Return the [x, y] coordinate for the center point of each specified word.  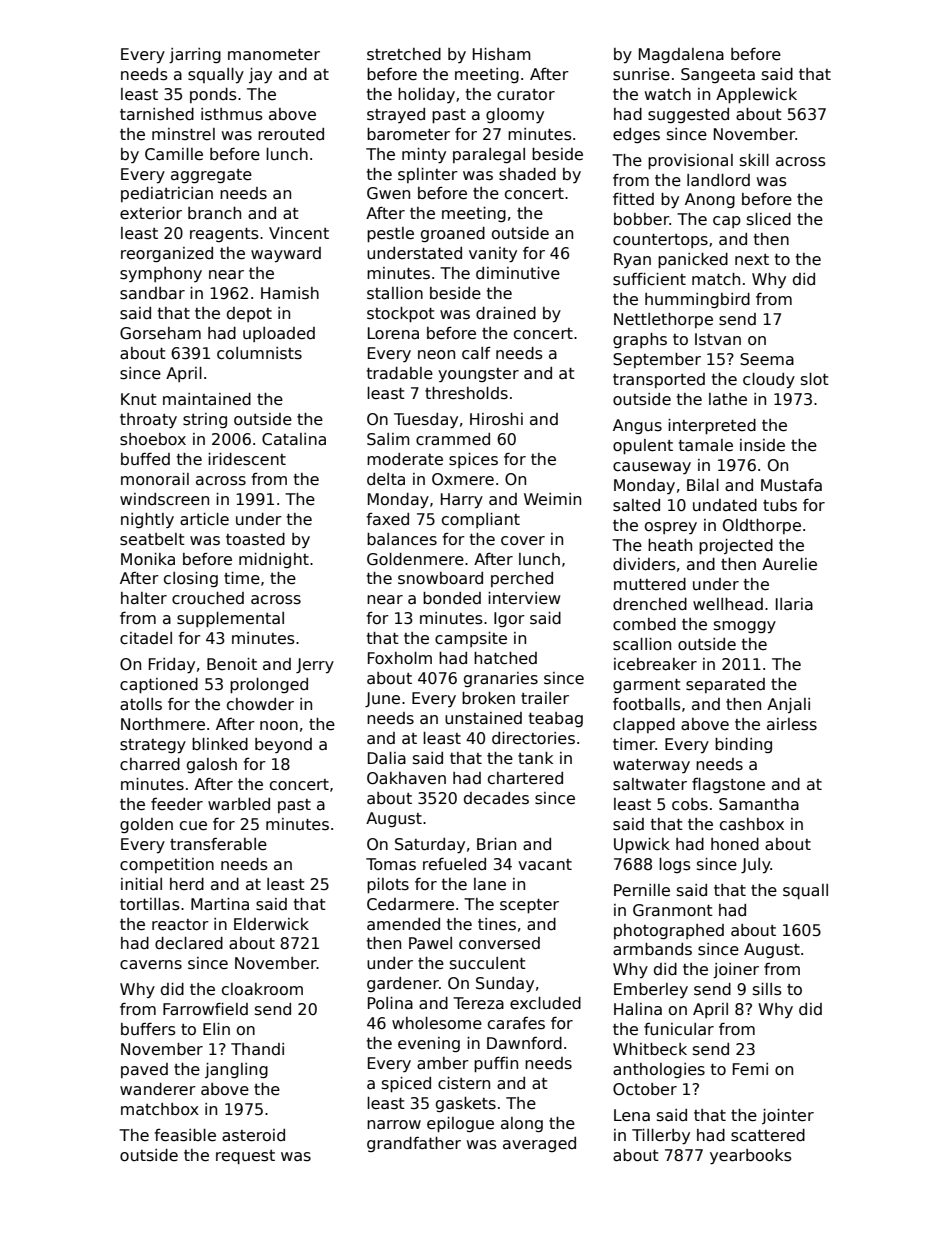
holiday [426, 95]
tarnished [157, 114]
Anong [710, 200]
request [245, 1157]
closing [191, 579]
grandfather [414, 1144]
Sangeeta [718, 75]
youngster [478, 375]
